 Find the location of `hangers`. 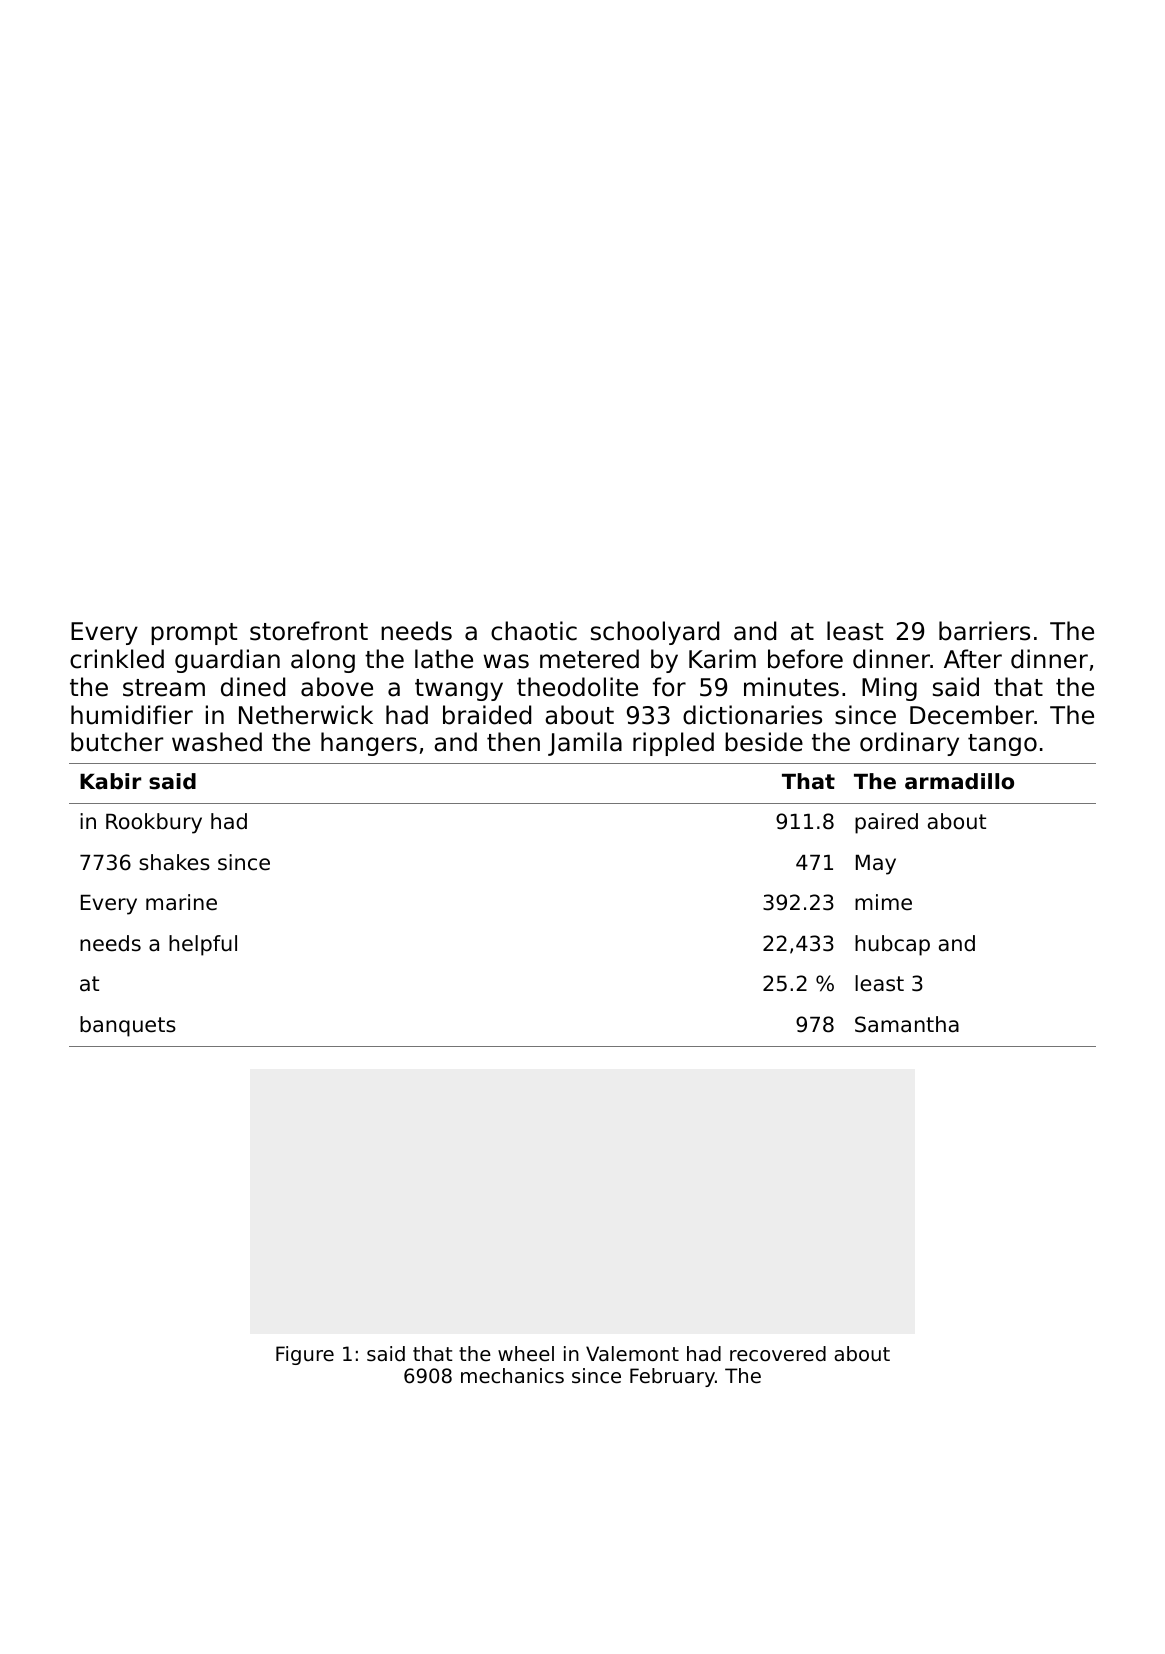

hangers is located at coordinates (369, 744).
